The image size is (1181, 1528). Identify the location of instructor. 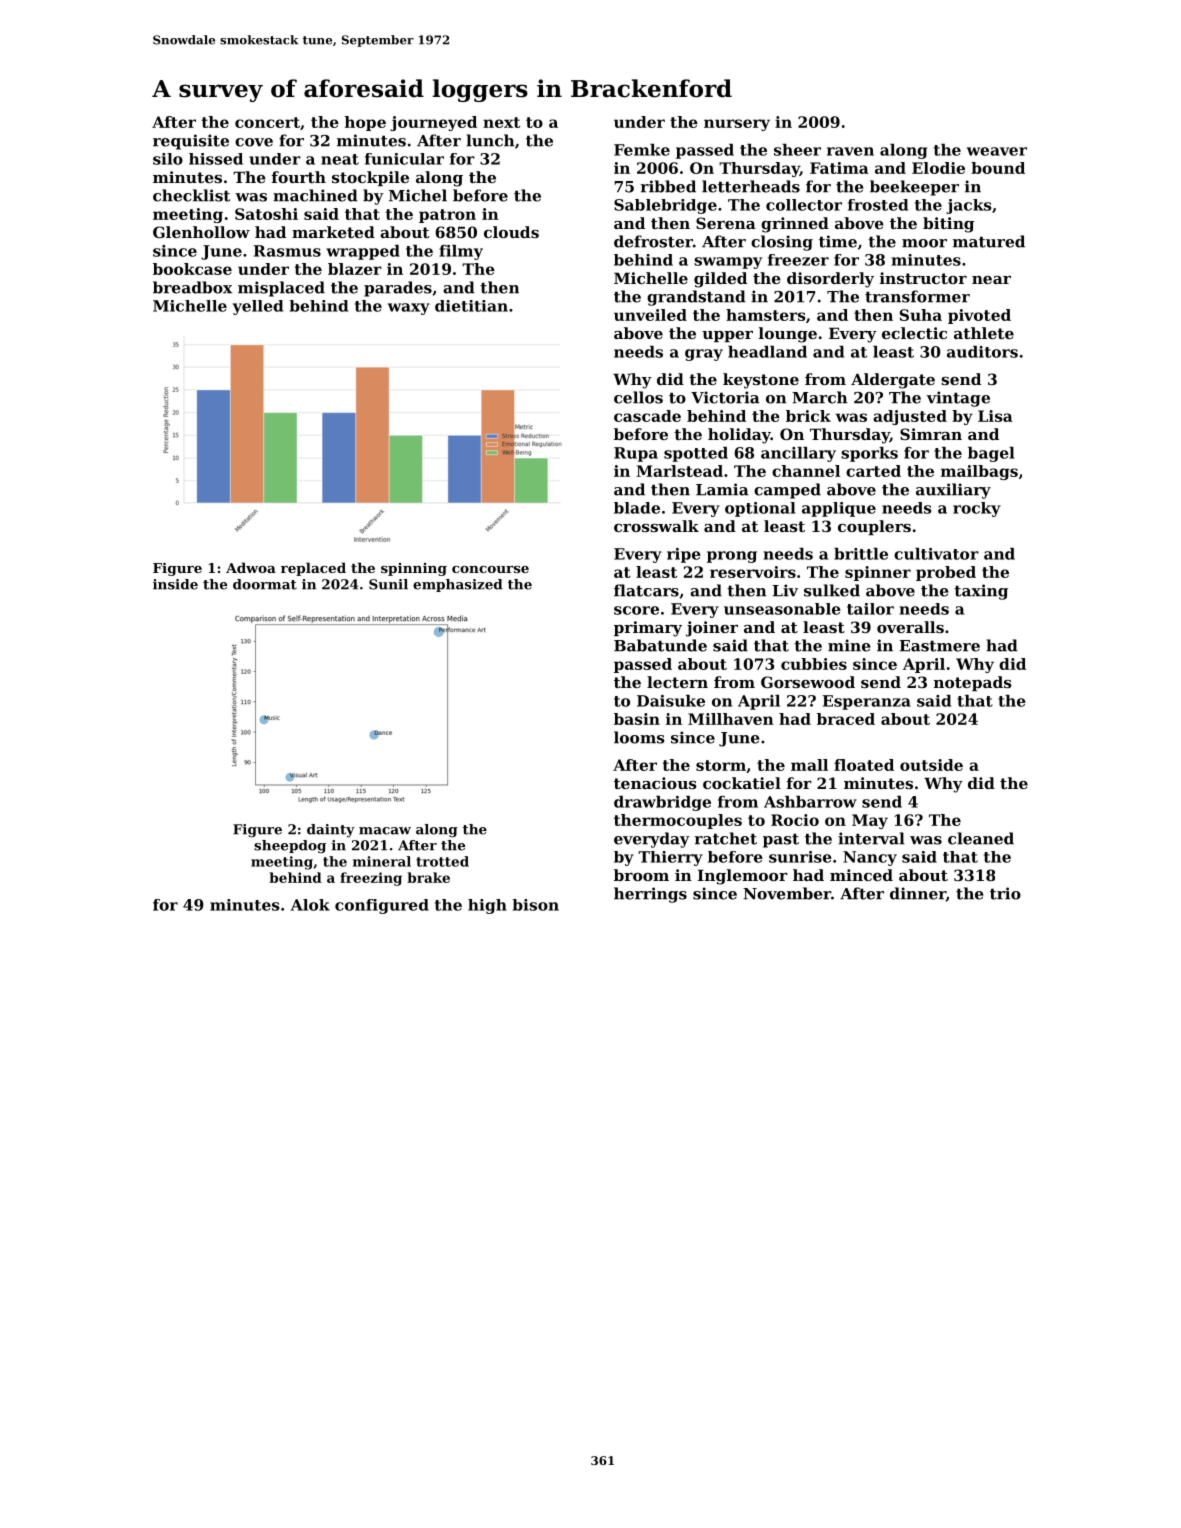
(923, 278).
